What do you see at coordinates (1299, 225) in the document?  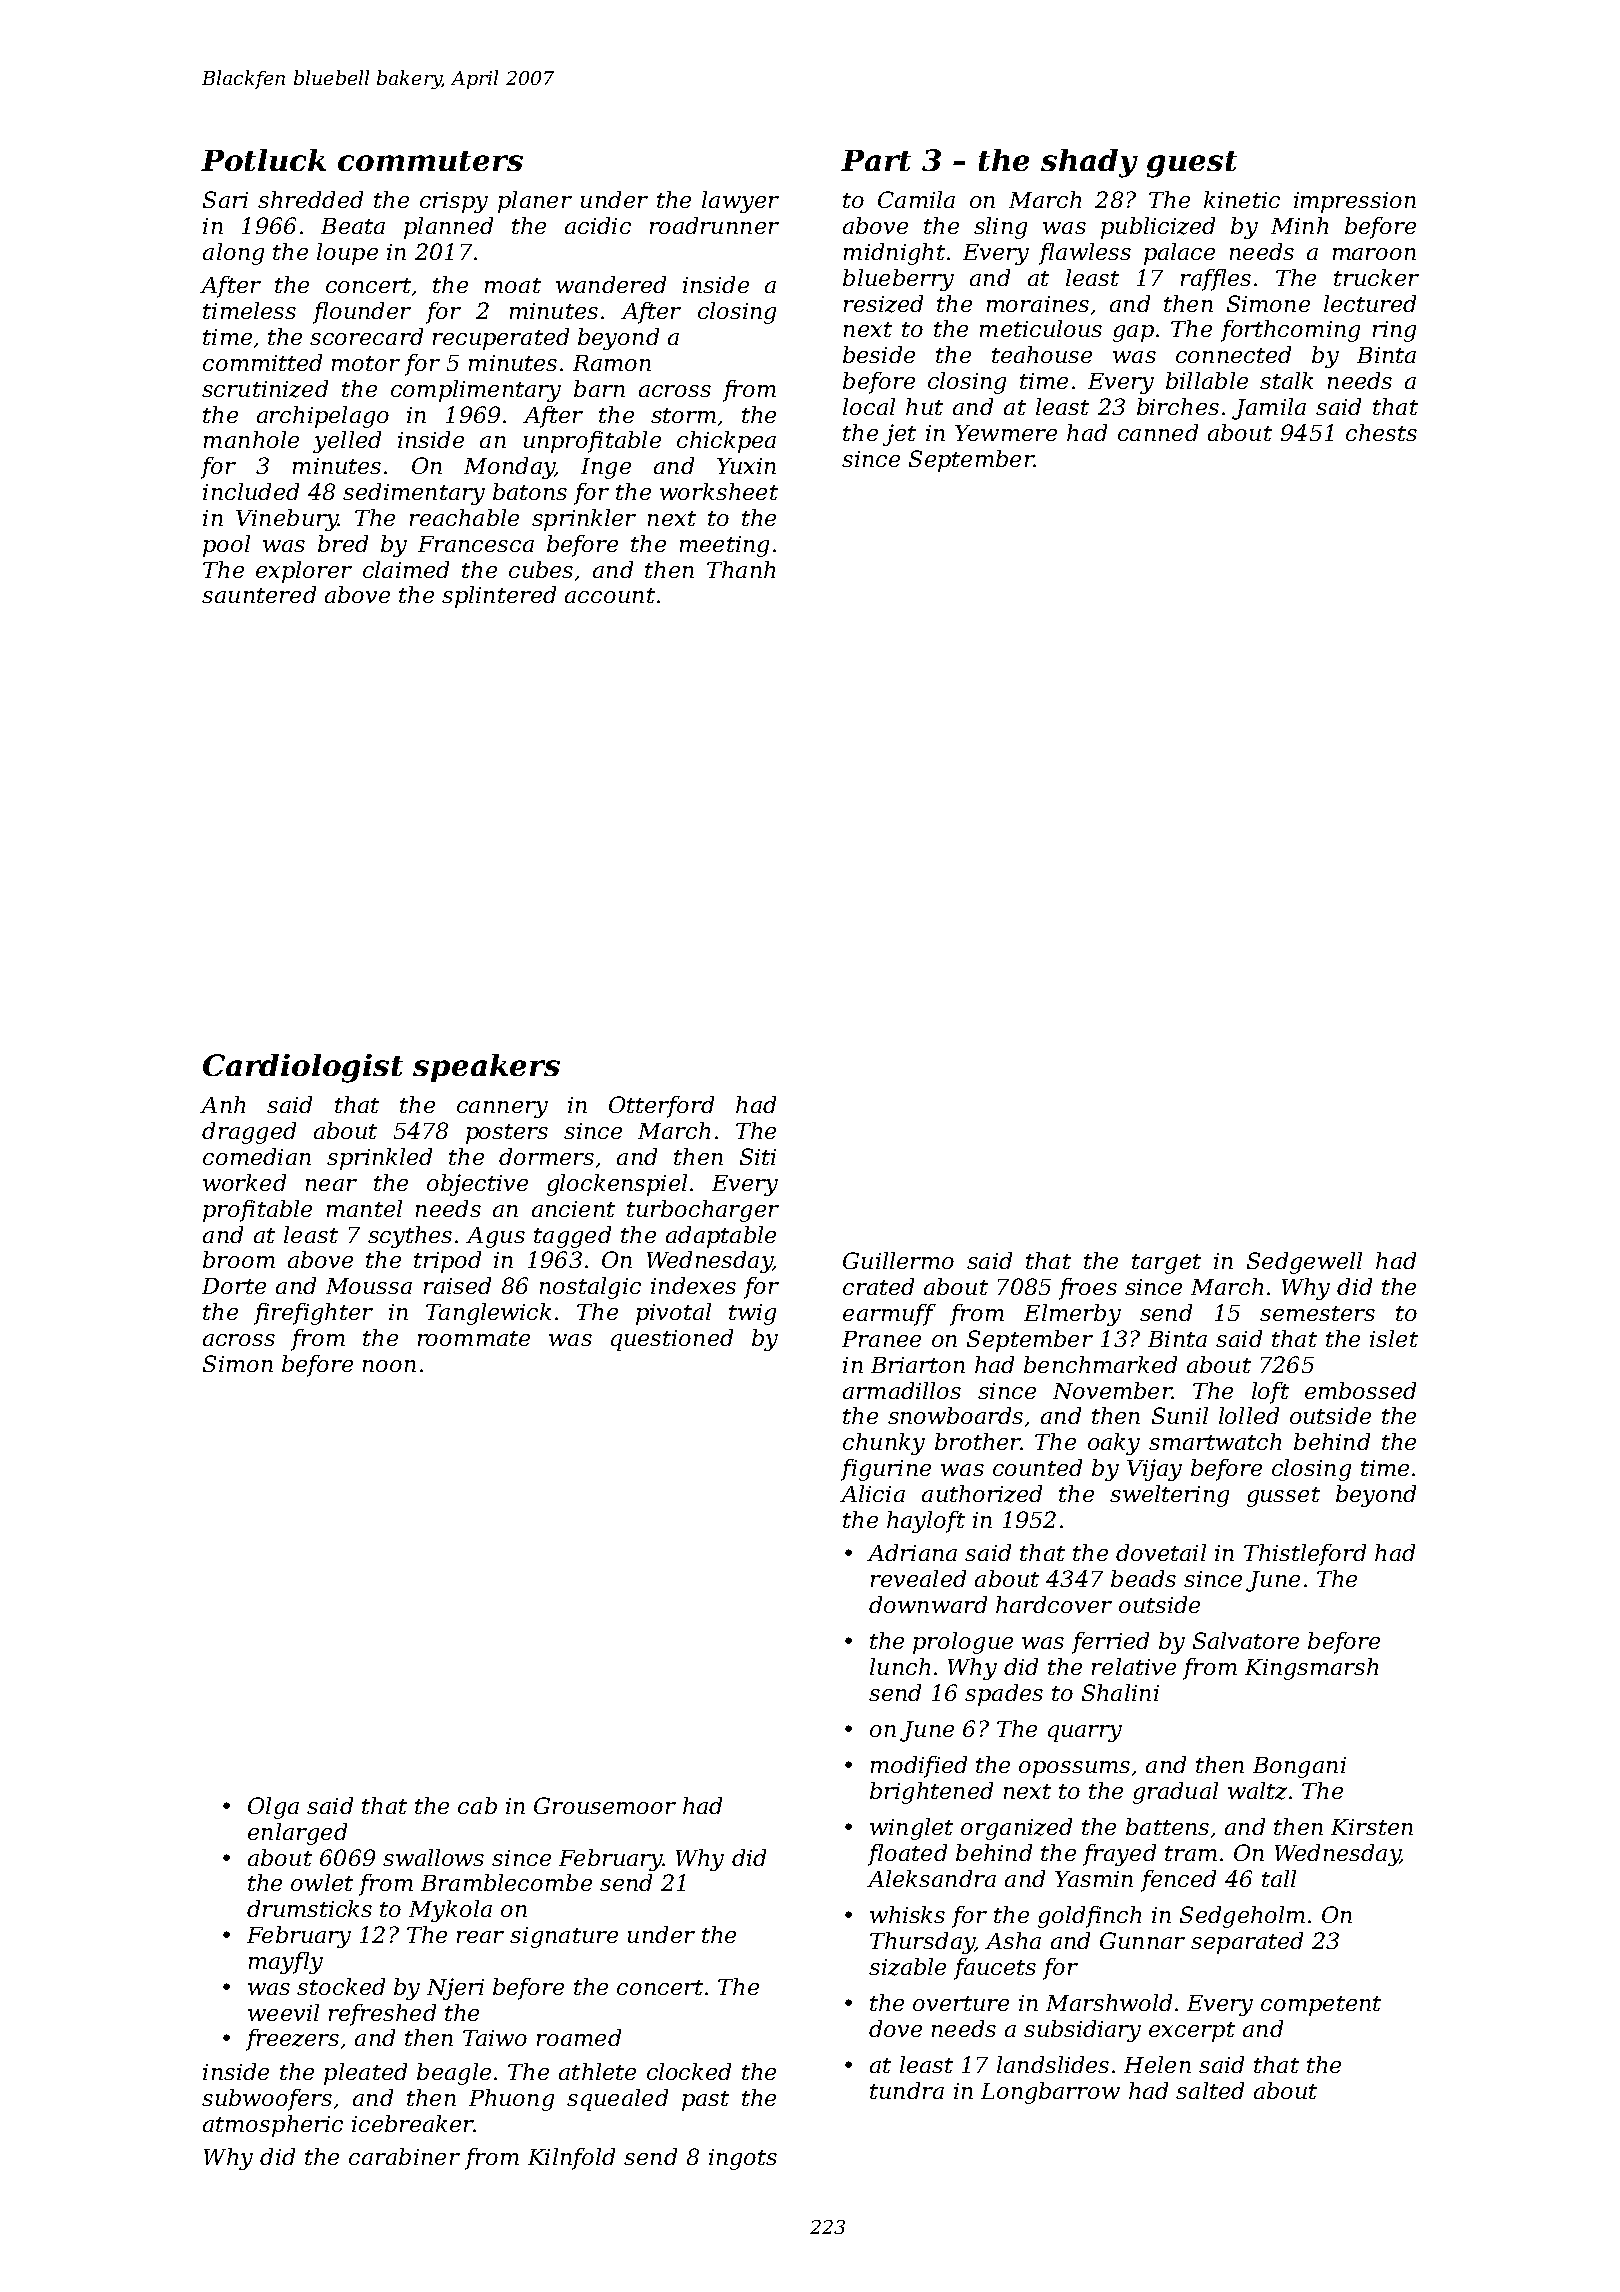 I see `Minh` at bounding box center [1299, 225].
